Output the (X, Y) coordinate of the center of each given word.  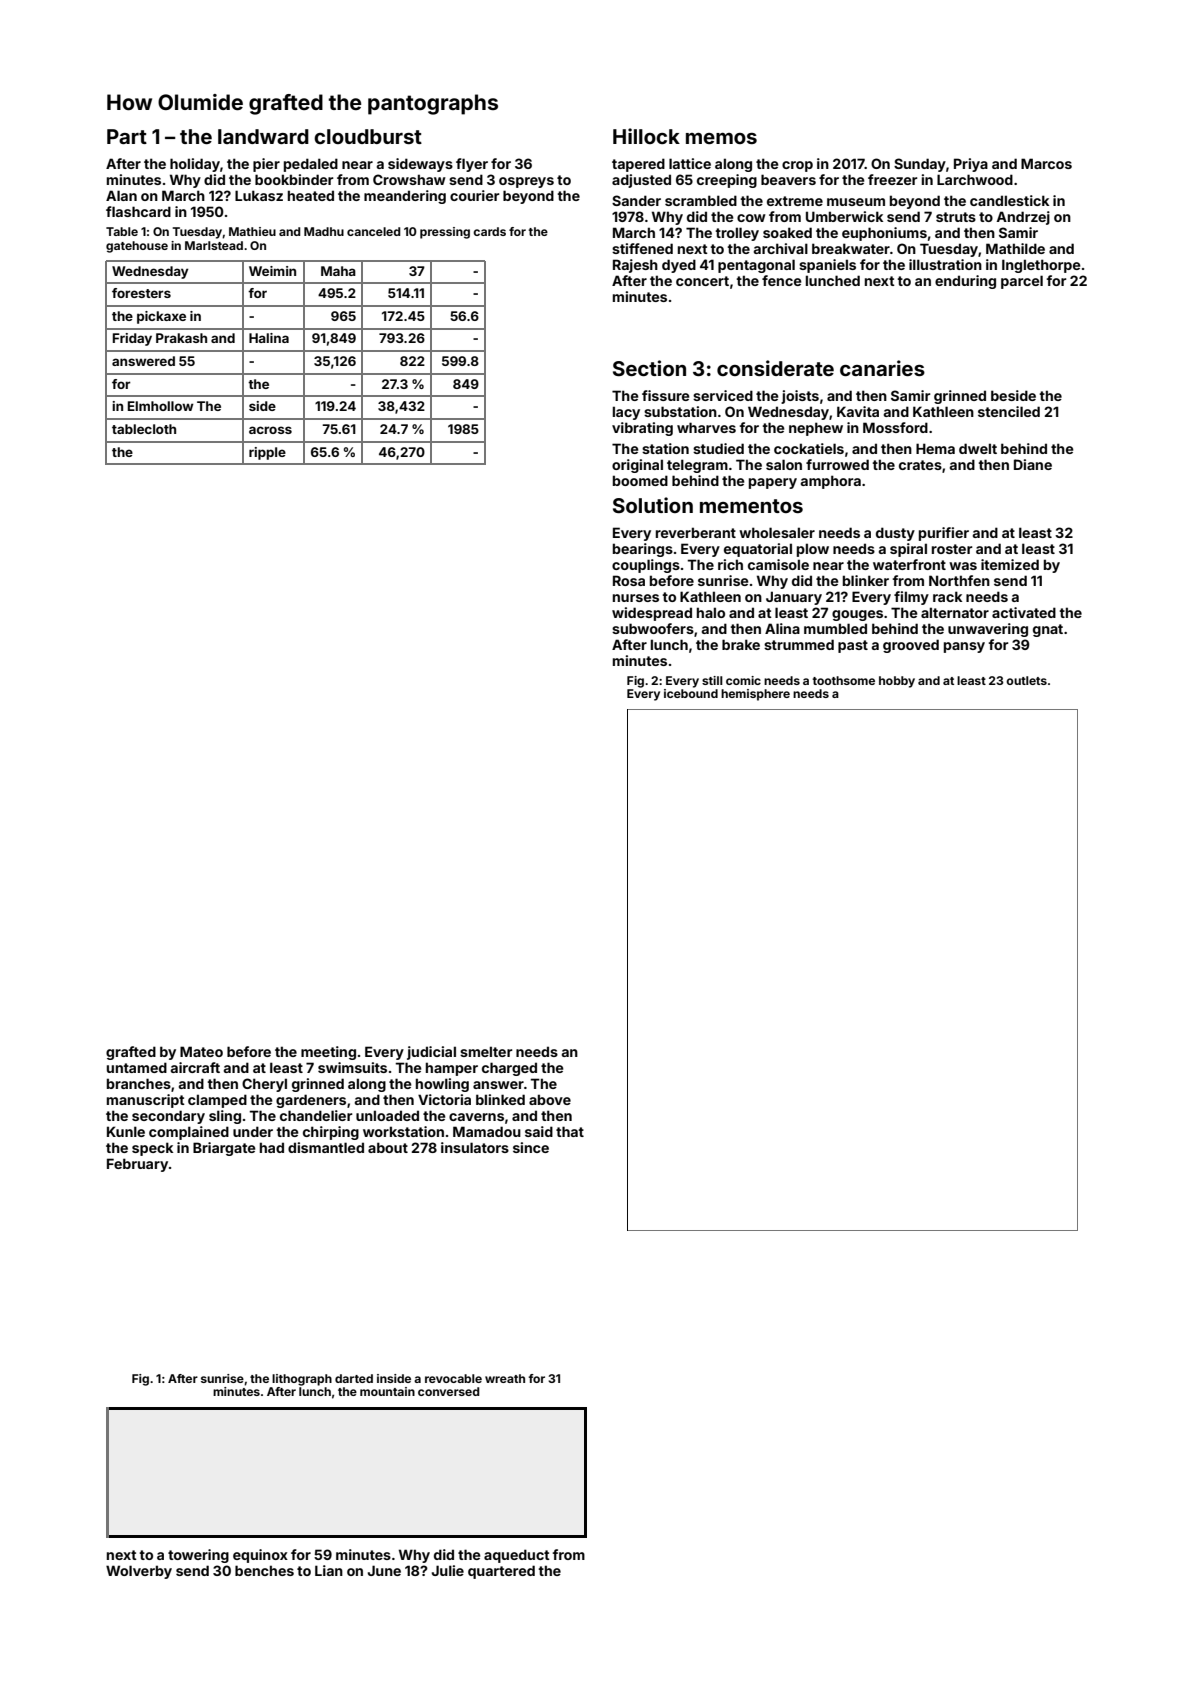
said (539, 1131)
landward (263, 136)
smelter (486, 1051)
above (550, 1099)
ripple (267, 453)
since (531, 1147)
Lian (329, 1570)
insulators (475, 1147)
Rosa (629, 580)
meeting (328, 1053)
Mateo (201, 1051)
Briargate (224, 1149)
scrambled (701, 200)
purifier (944, 534)
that (570, 1131)
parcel (1022, 282)
